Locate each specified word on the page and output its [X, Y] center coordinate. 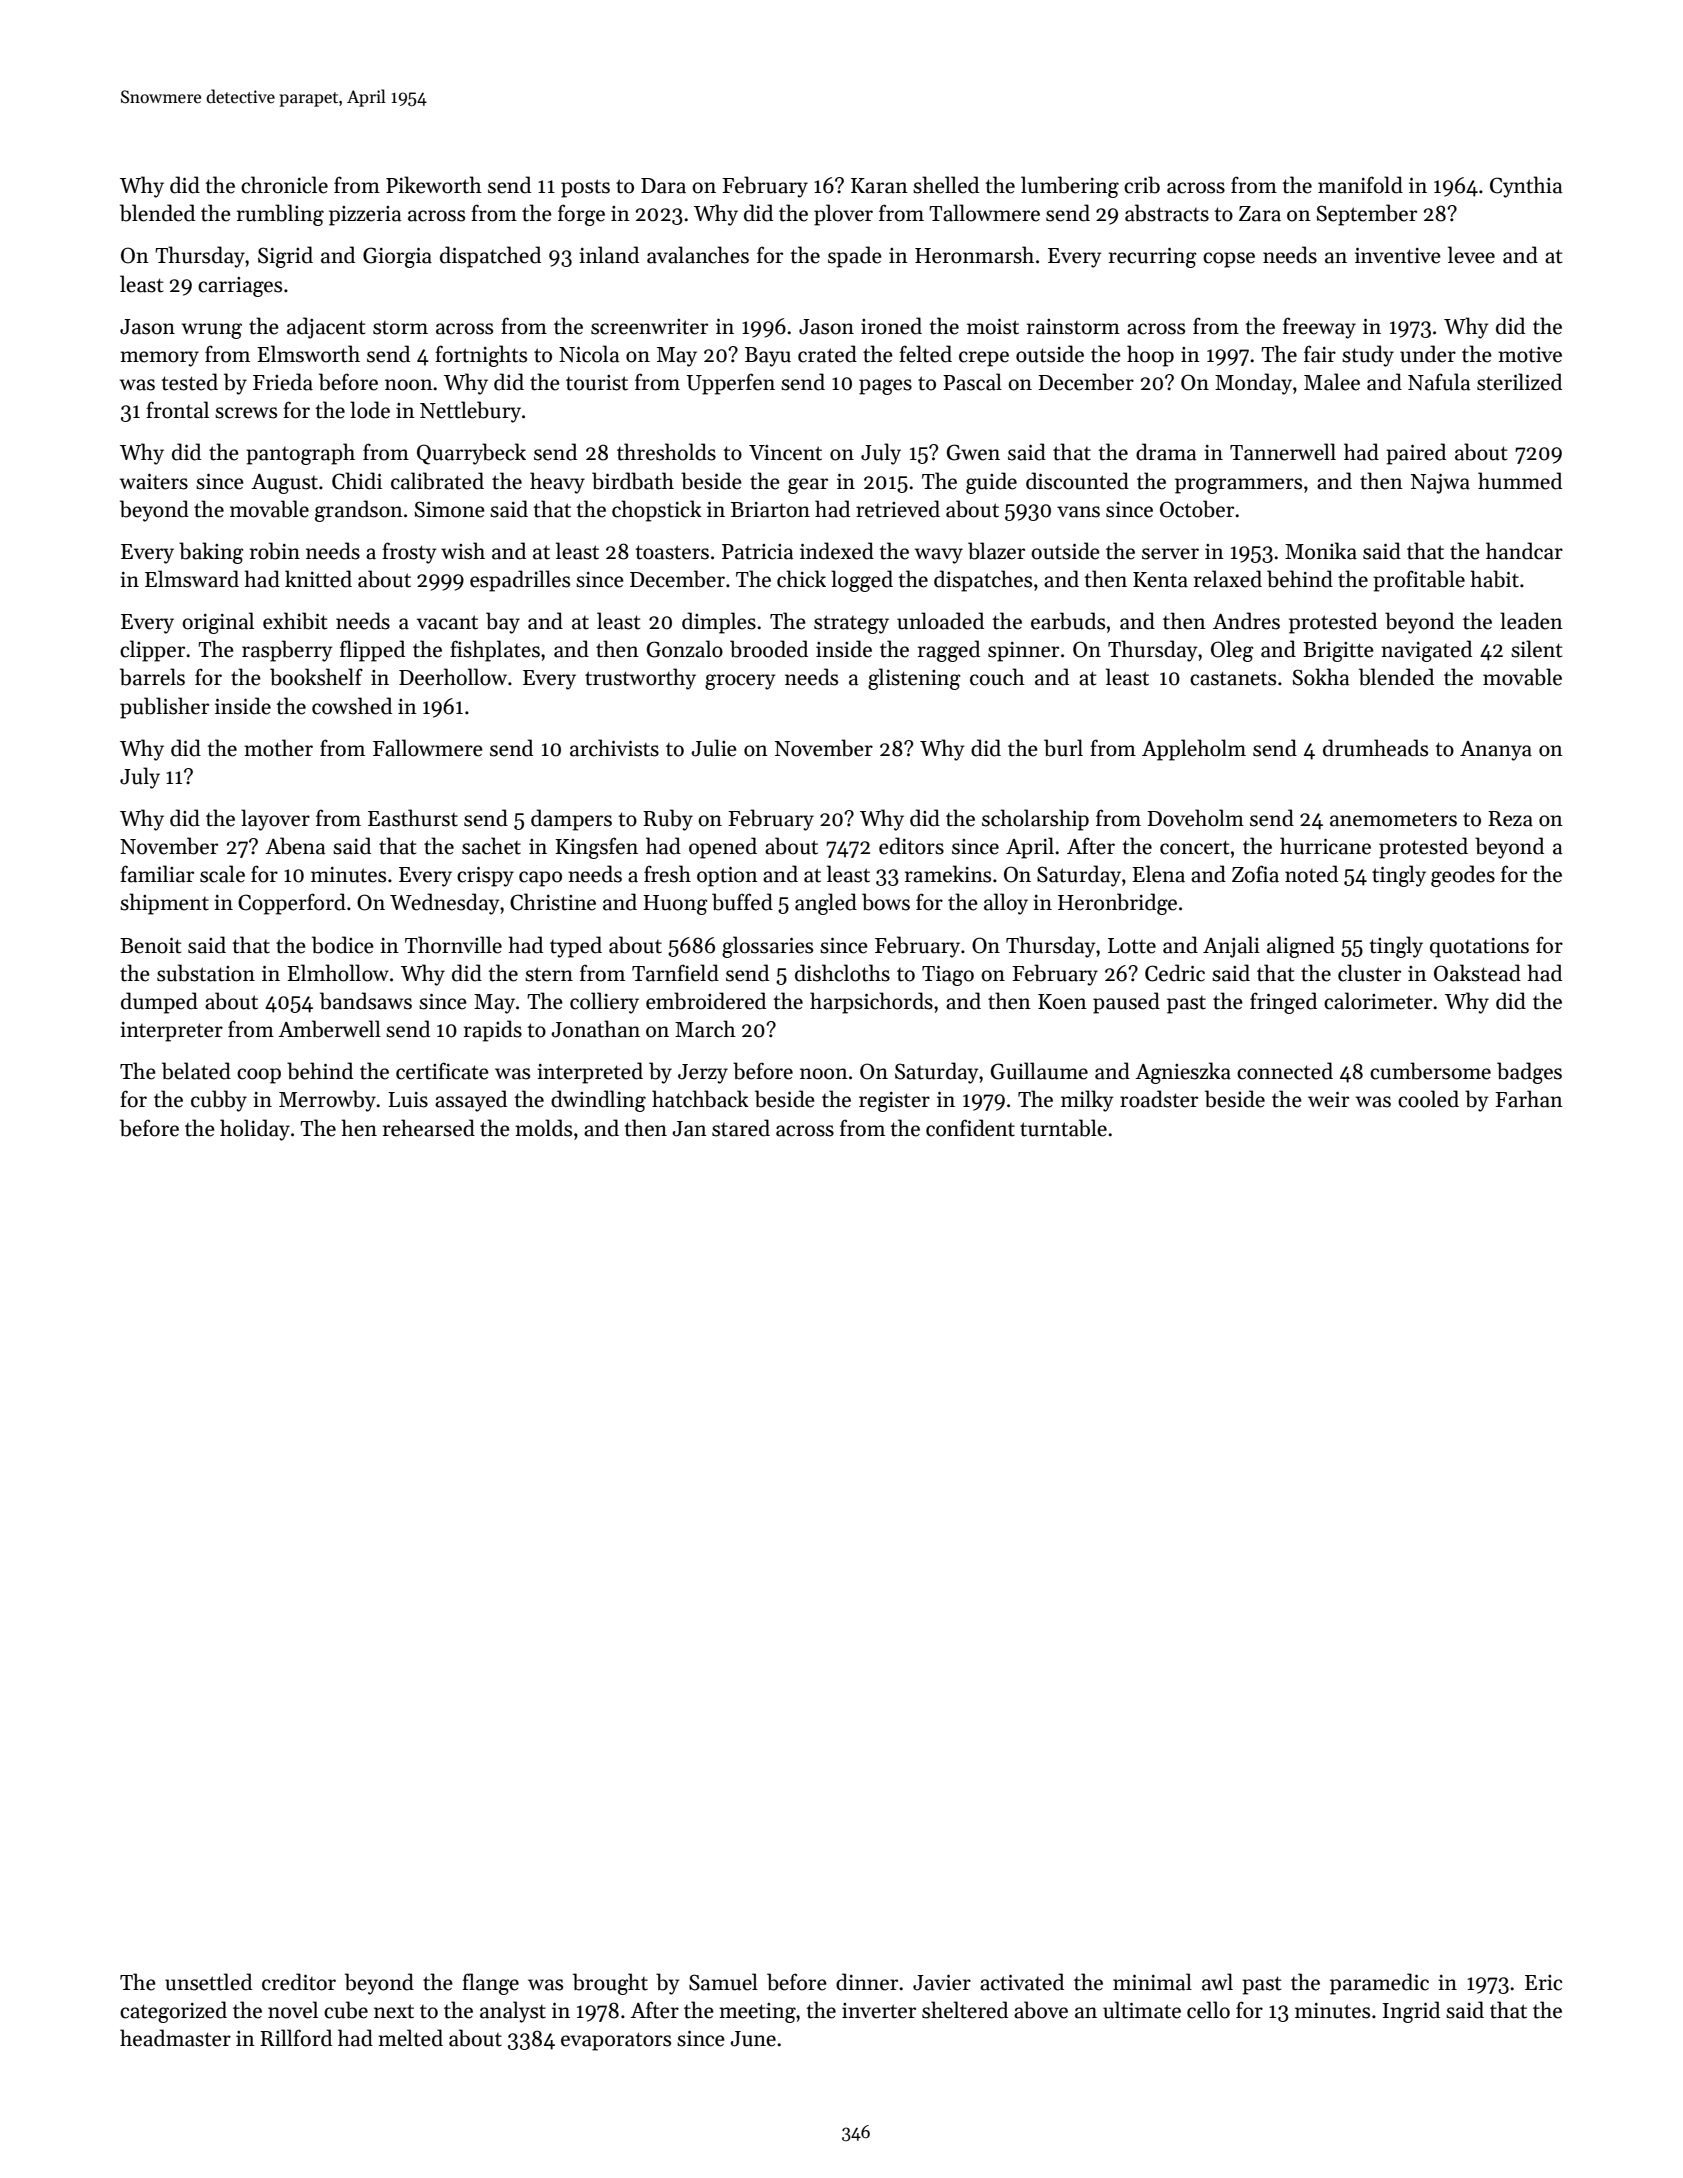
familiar [157, 874]
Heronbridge [1117, 904]
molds [543, 1128]
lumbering [1070, 187]
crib [1142, 185]
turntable [1063, 1128]
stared [741, 1128]
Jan [689, 1129]
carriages [240, 287]
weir [1328, 1100]
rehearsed [429, 1128]
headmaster [175, 2038]
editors [911, 846]
